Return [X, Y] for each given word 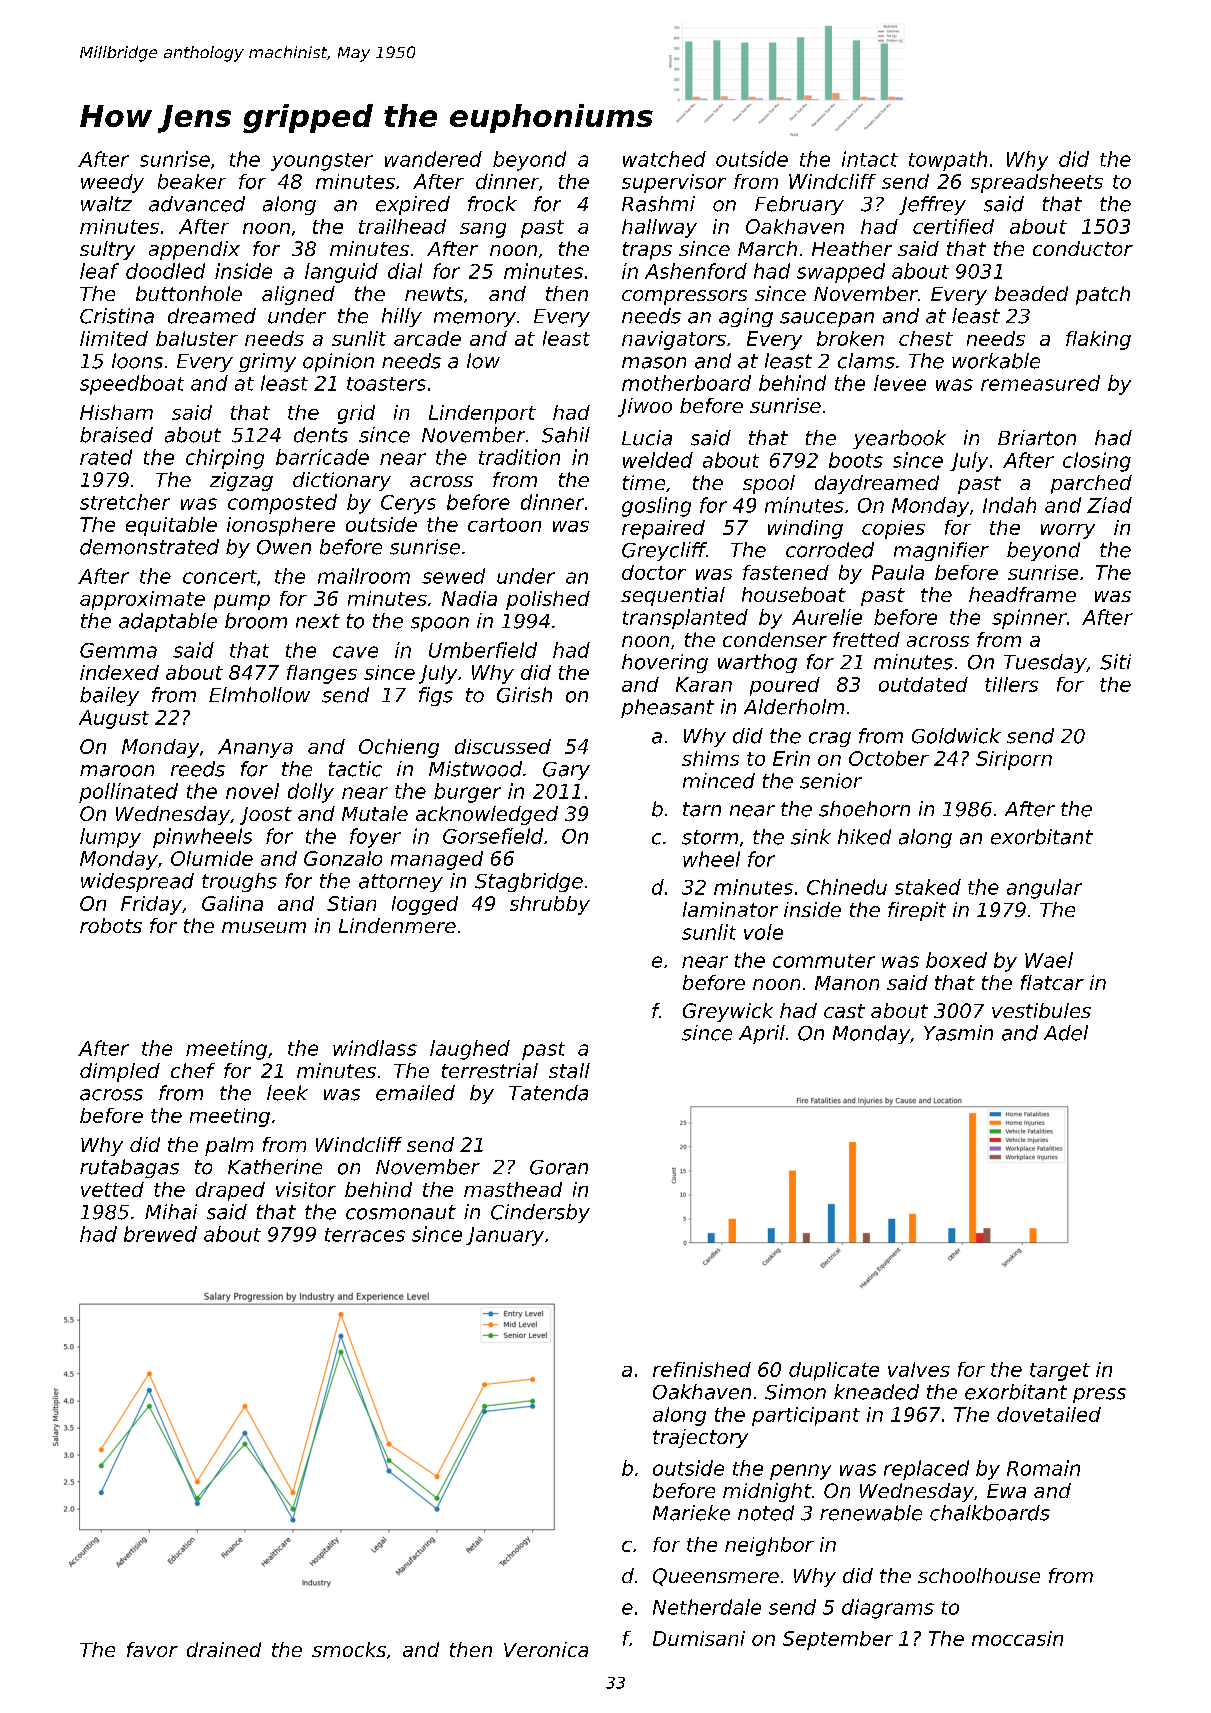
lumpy [110, 838]
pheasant [667, 708]
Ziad [1109, 505]
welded [658, 460]
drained [224, 1649]
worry [1068, 531]
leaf [99, 271]
